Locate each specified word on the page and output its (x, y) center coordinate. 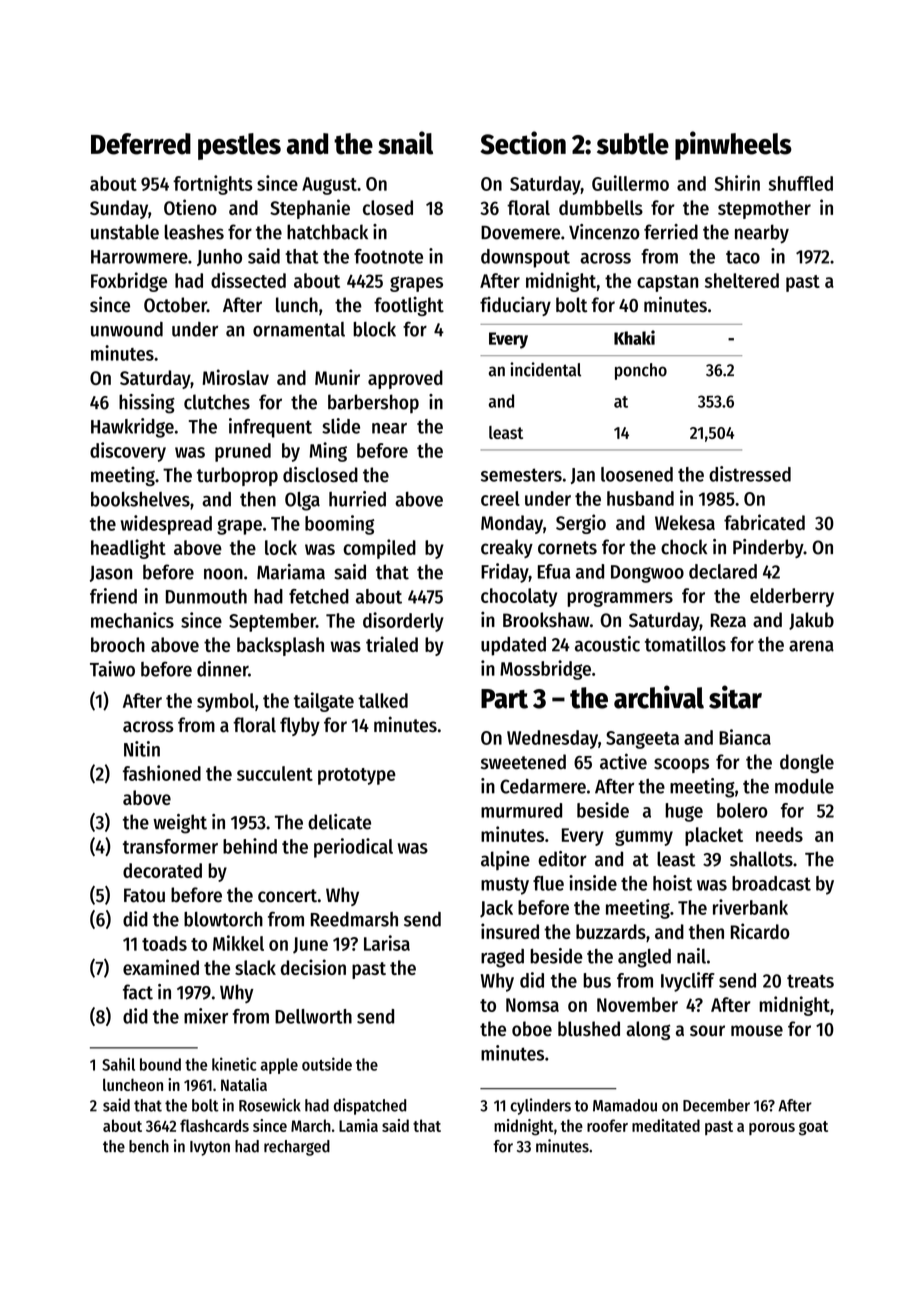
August (329, 186)
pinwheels (733, 145)
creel (500, 498)
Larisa (387, 943)
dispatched (370, 1106)
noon (223, 574)
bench (149, 1146)
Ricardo (760, 931)
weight (180, 824)
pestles (239, 146)
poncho (641, 371)
